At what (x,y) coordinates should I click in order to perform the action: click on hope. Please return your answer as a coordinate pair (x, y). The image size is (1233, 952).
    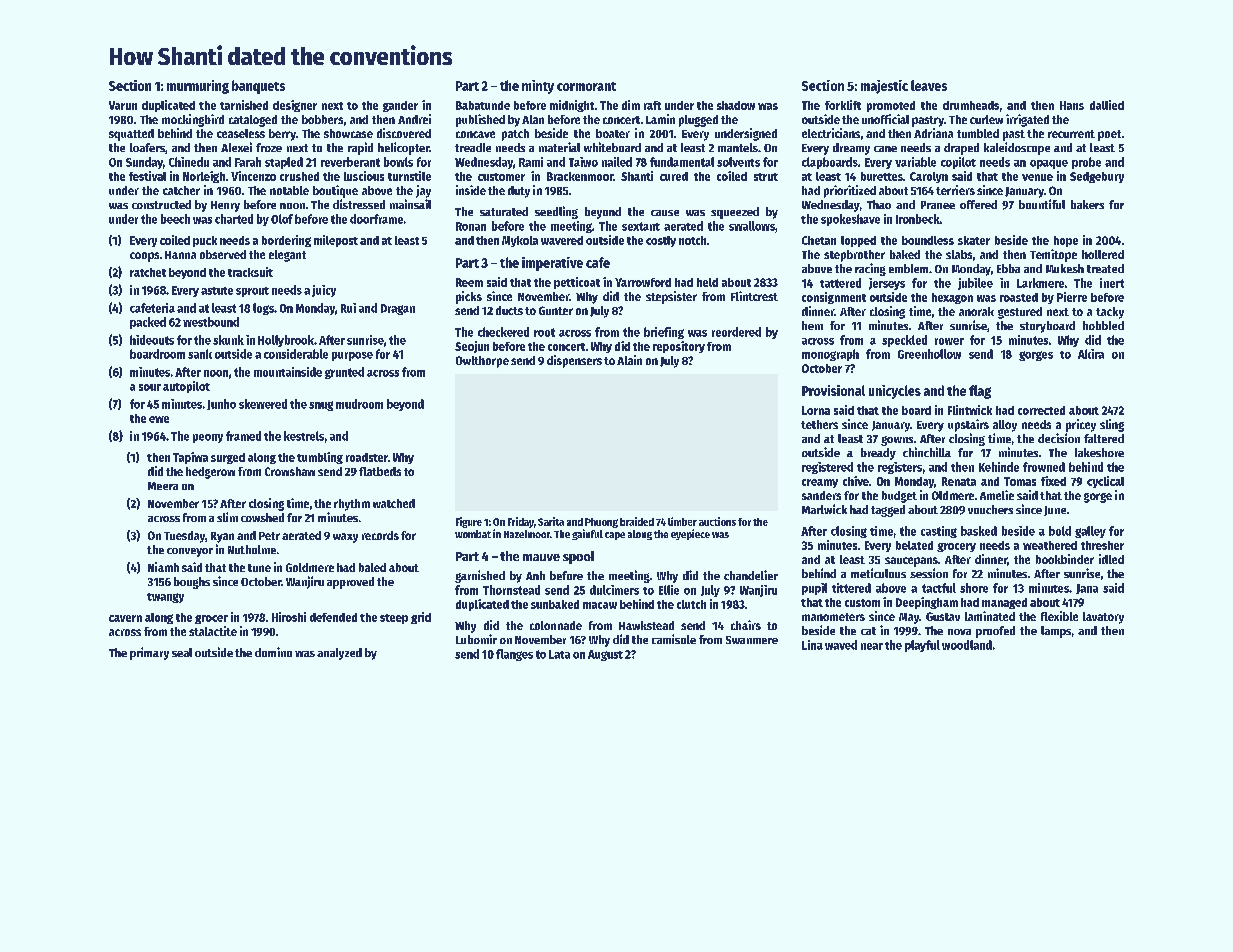
    Looking at the image, I should click on (1066, 241).
